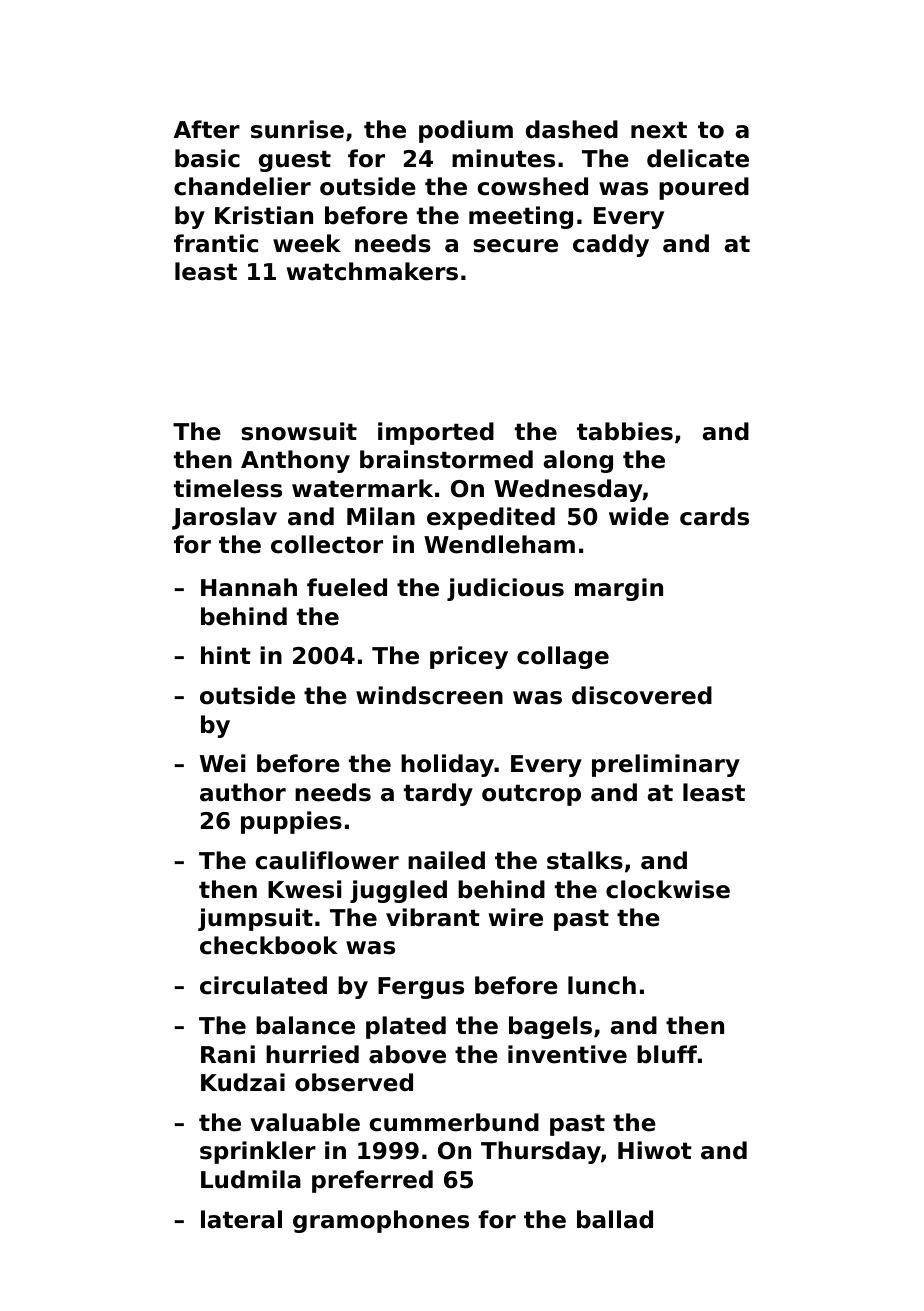 The height and width of the document is (1311, 924). Describe the element at coordinates (297, 129) in the document. I see `sunrise` at that location.
